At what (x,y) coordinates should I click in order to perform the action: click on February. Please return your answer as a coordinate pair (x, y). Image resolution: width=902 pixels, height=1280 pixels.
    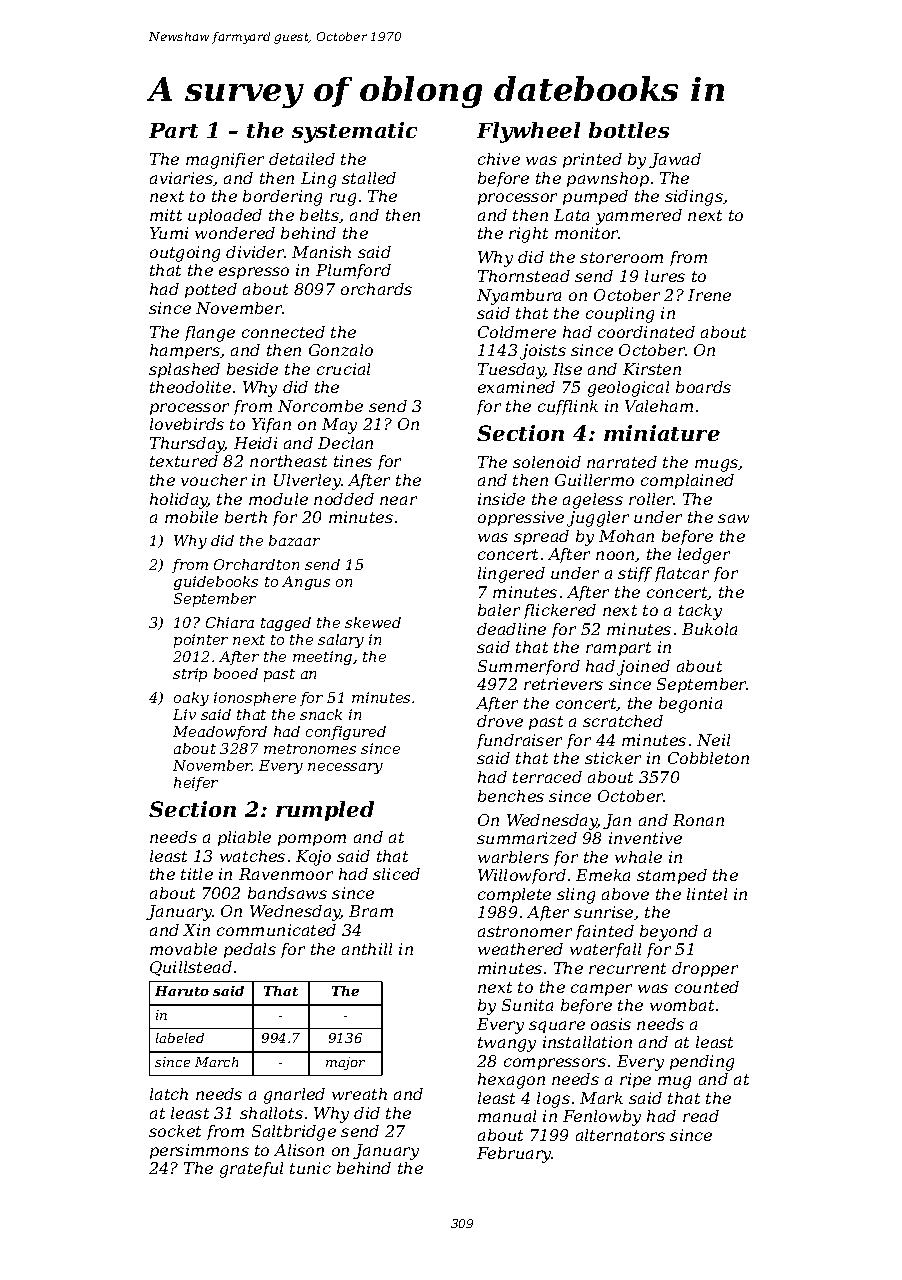
    Looking at the image, I should click on (514, 1155).
